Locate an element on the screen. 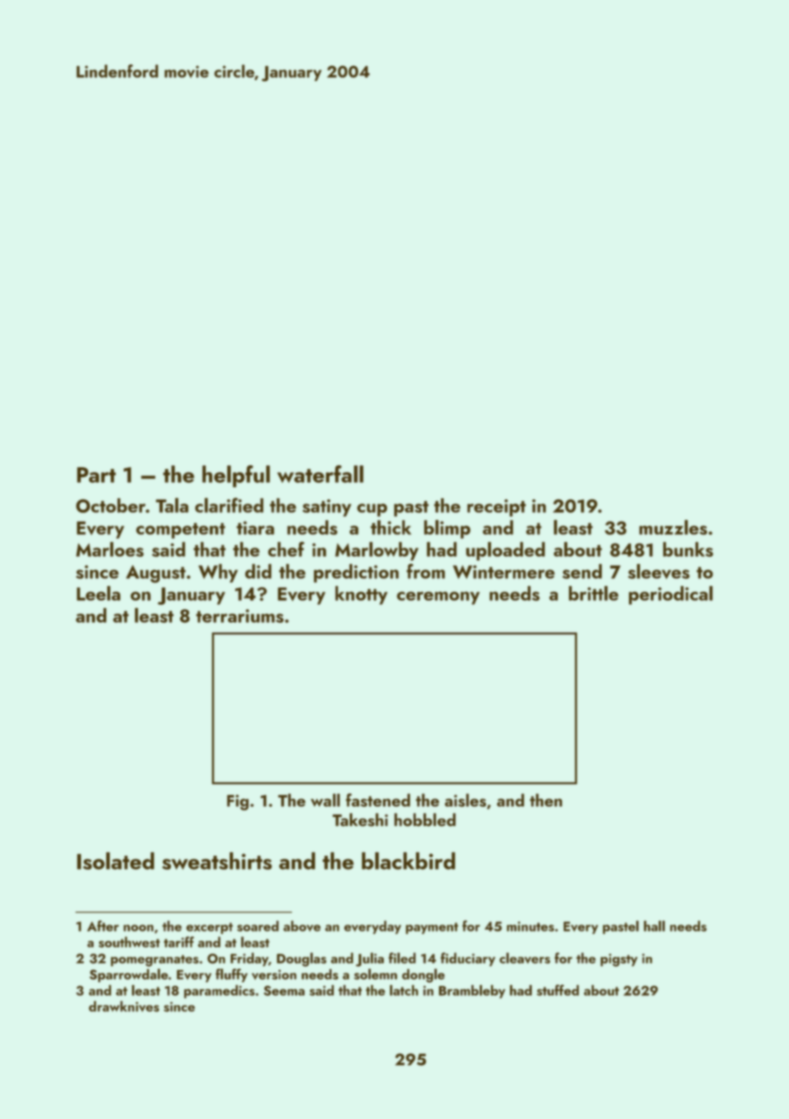 The width and height of the screenshot is (789, 1119). tariff is located at coordinates (179, 942).
